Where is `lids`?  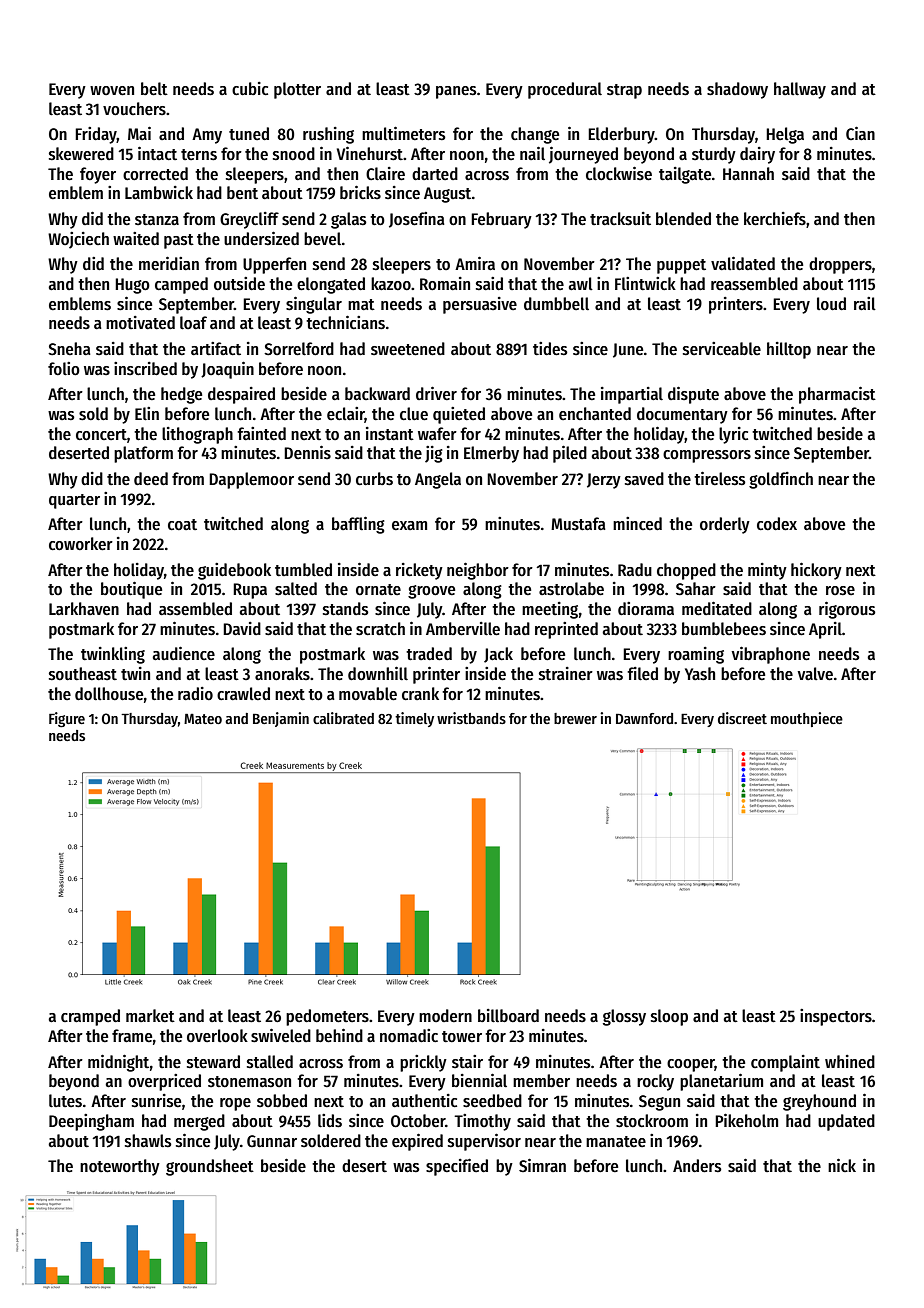
lids is located at coordinates (330, 1121).
